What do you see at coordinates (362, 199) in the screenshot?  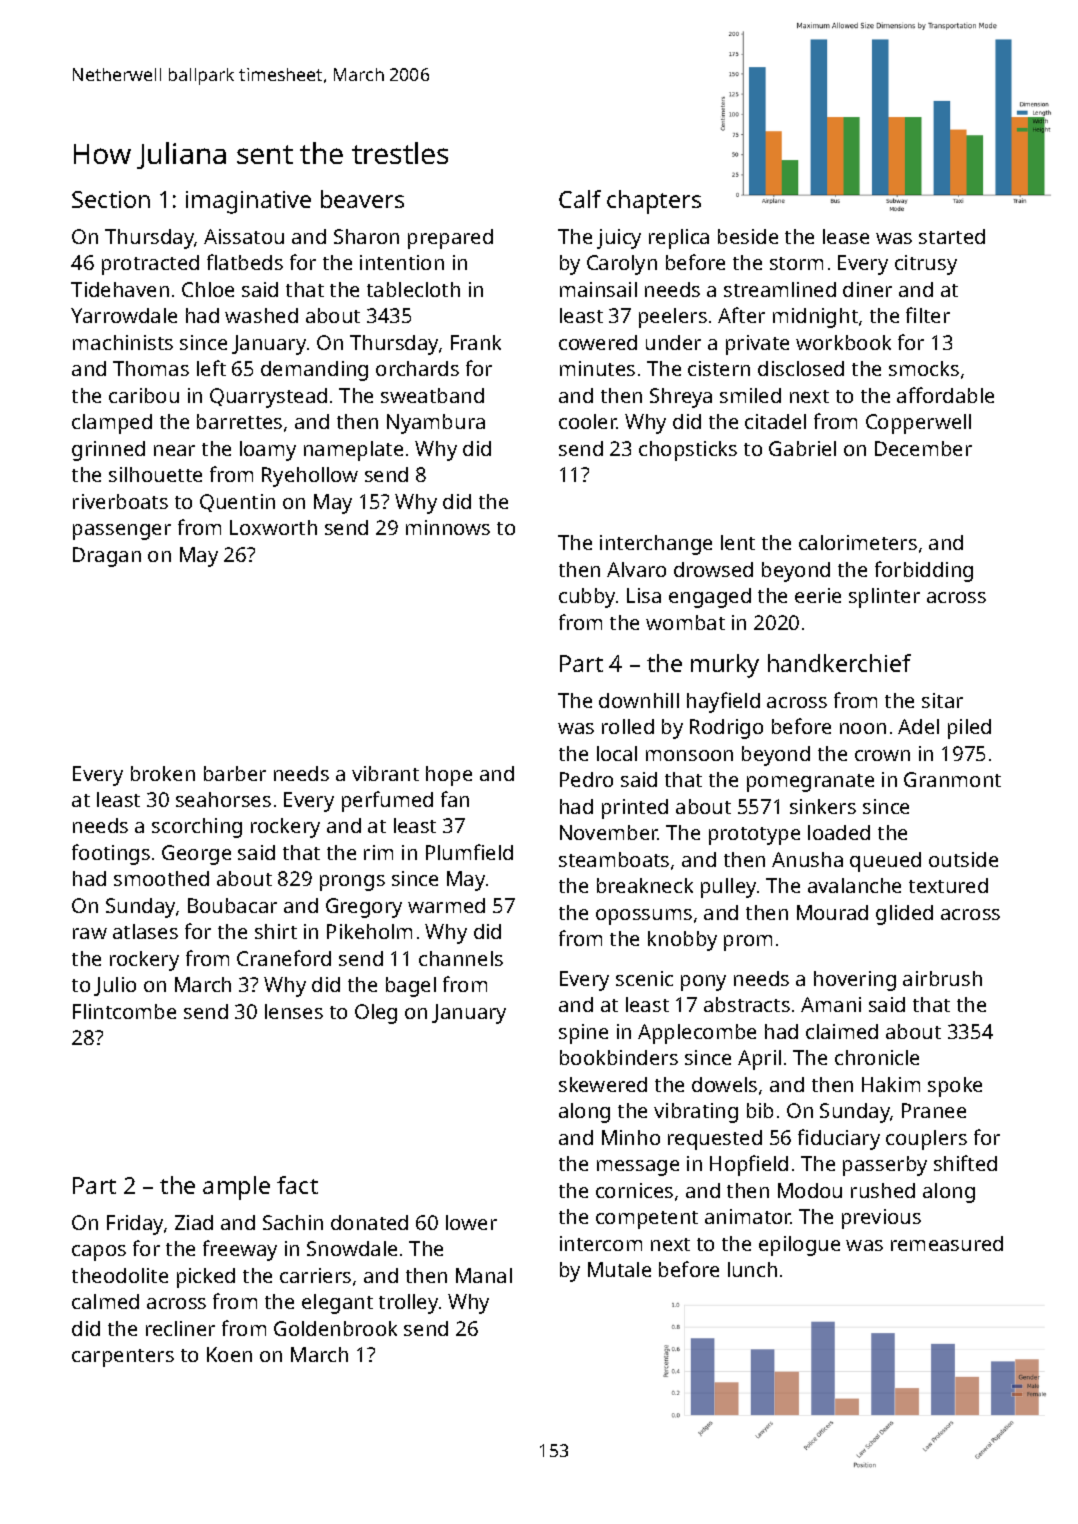 I see `beavers` at bounding box center [362, 199].
